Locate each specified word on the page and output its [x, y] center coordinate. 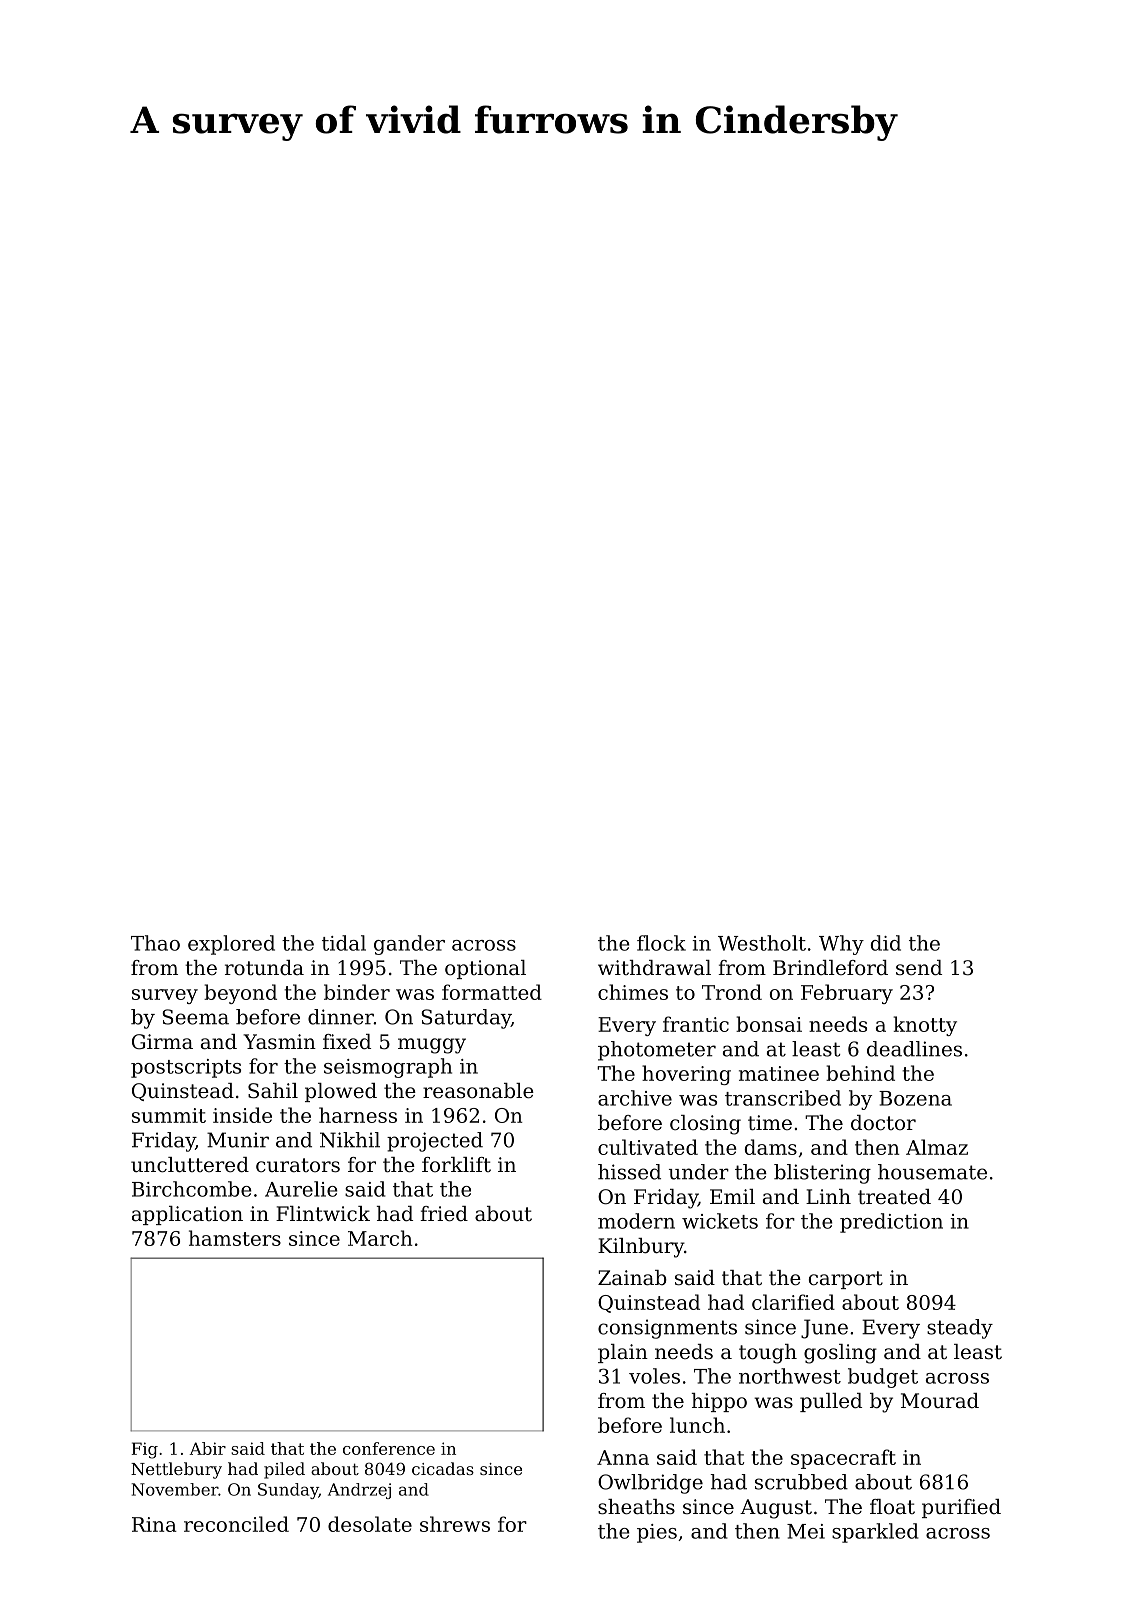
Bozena [915, 1098]
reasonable [478, 1091]
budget [883, 1378]
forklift [456, 1164]
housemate [932, 1172]
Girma [162, 1042]
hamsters [235, 1238]
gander [409, 945]
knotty [925, 1026]
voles [654, 1376]
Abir [207, 1448]
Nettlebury [176, 1470]
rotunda [264, 968]
